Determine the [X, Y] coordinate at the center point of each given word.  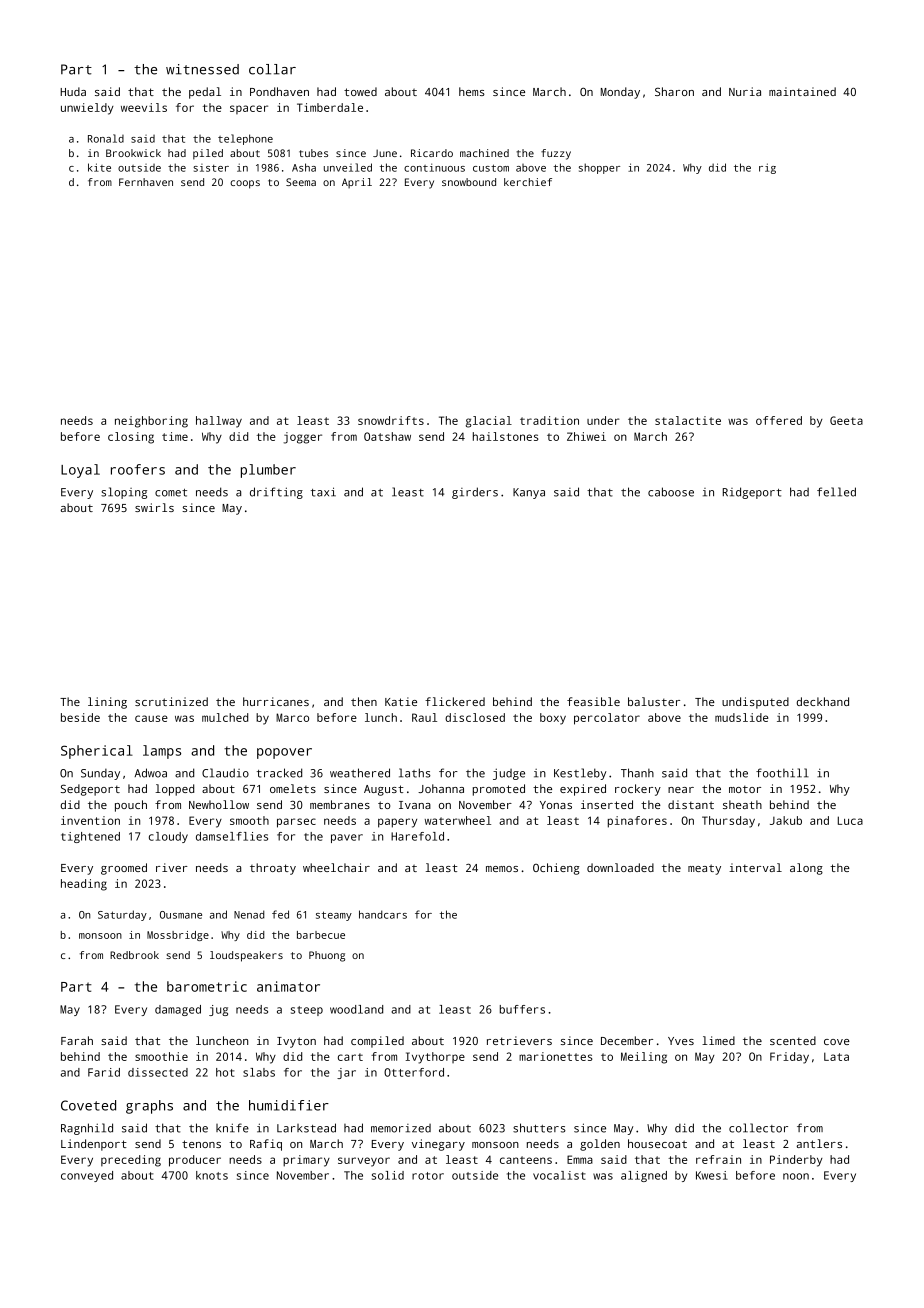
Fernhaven [146, 182]
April [357, 183]
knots [212, 1175]
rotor [428, 1176]
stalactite [688, 420]
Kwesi [712, 1175]
